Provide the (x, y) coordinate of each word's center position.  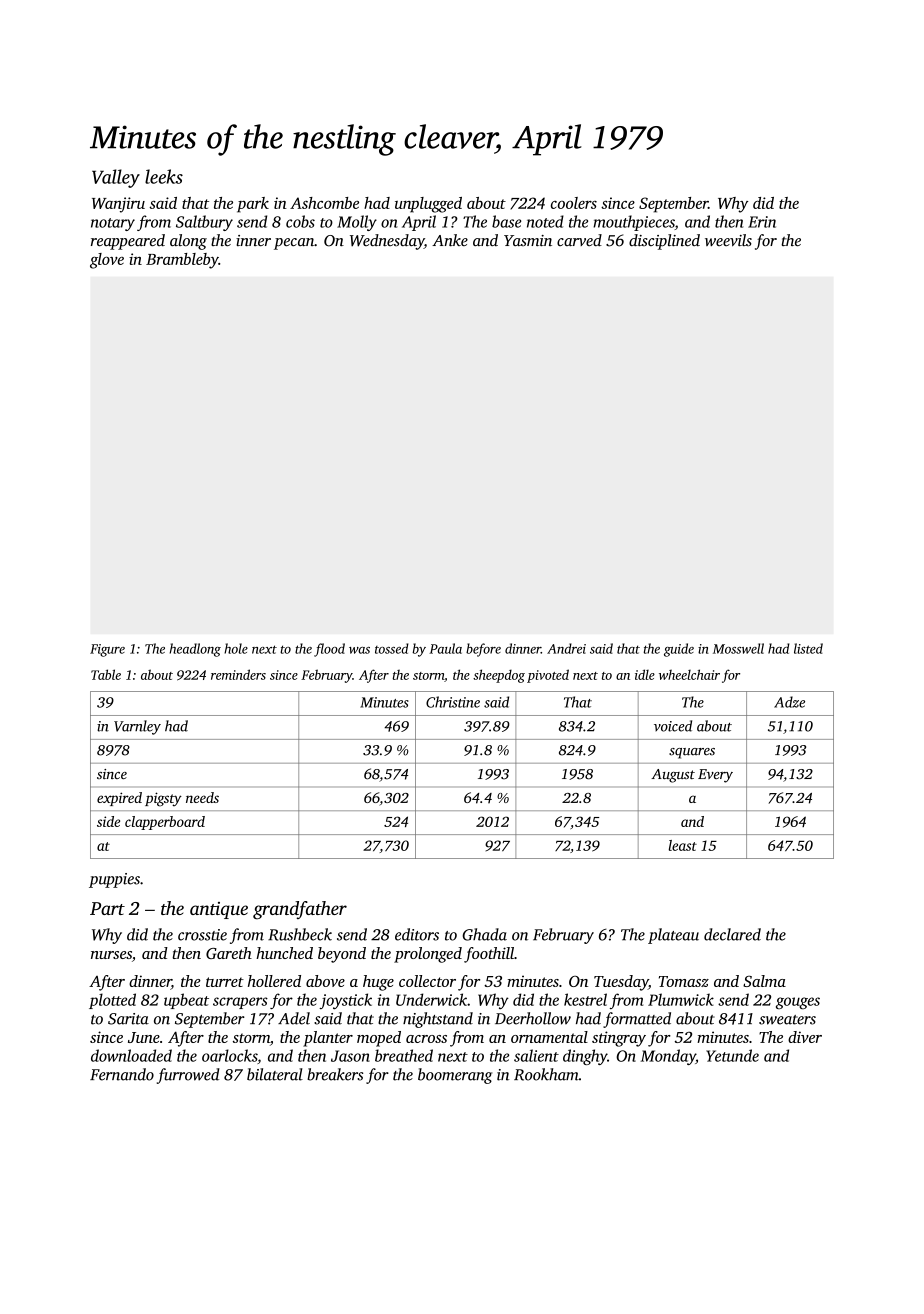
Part (107, 908)
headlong (195, 650)
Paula (445, 648)
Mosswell (738, 648)
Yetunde (732, 1055)
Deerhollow (533, 1018)
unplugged (428, 205)
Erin (762, 222)
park (253, 205)
